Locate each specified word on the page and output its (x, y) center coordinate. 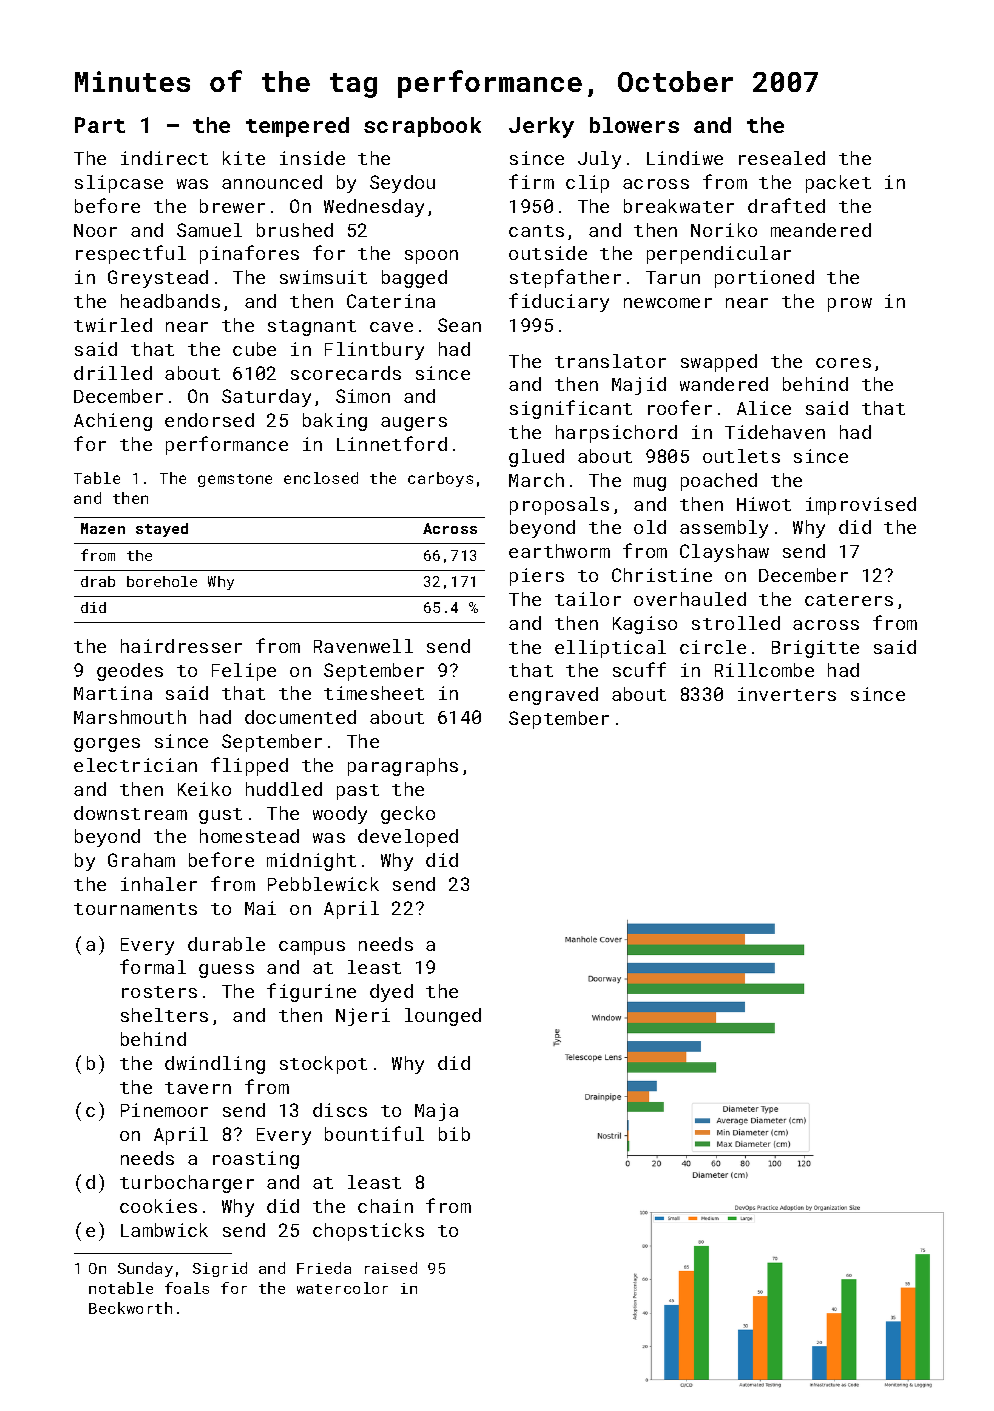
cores (843, 363)
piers (537, 577)
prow (850, 305)
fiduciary (559, 302)
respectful (131, 254)
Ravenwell (363, 646)
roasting (256, 1160)
